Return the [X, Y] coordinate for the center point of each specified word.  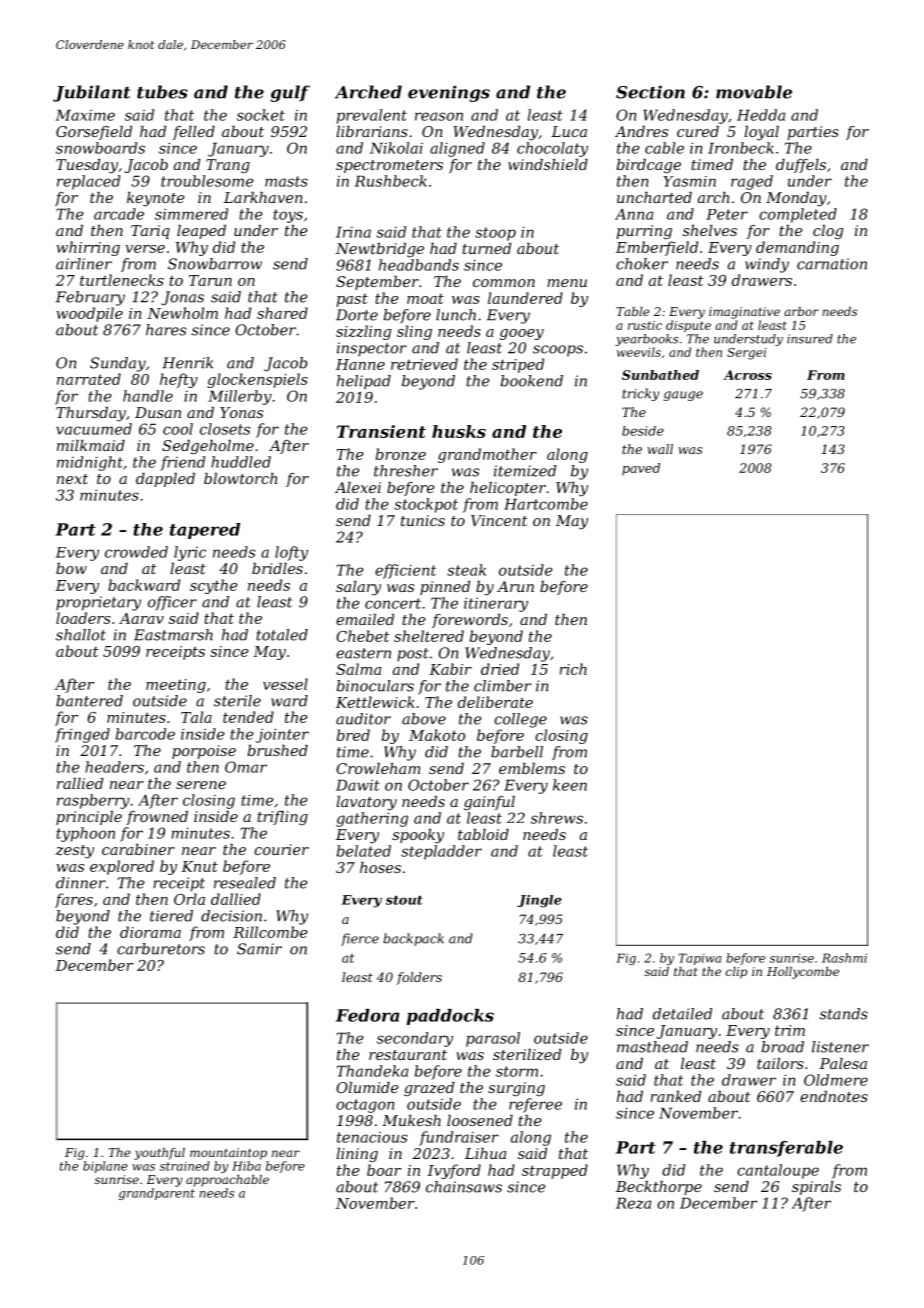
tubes [162, 92]
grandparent [157, 1194]
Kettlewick [375, 702]
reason [439, 116]
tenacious [372, 1137]
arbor [801, 311]
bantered [89, 701]
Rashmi [844, 958]
